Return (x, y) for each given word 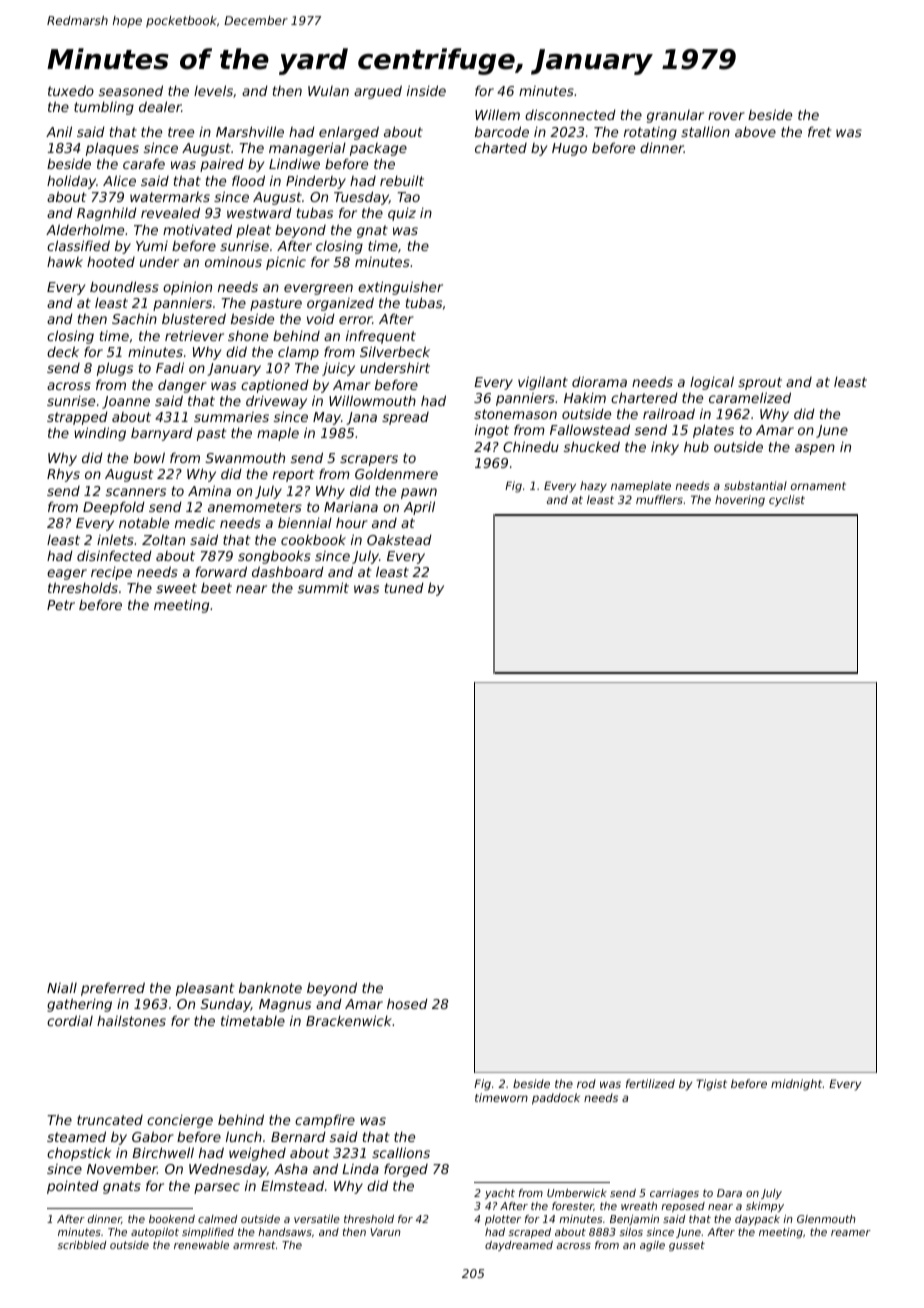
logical (712, 383)
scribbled (81, 1245)
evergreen (318, 289)
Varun (385, 1232)
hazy (593, 487)
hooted (111, 262)
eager (67, 574)
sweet (176, 588)
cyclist (787, 501)
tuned (404, 587)
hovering (740, 501)
